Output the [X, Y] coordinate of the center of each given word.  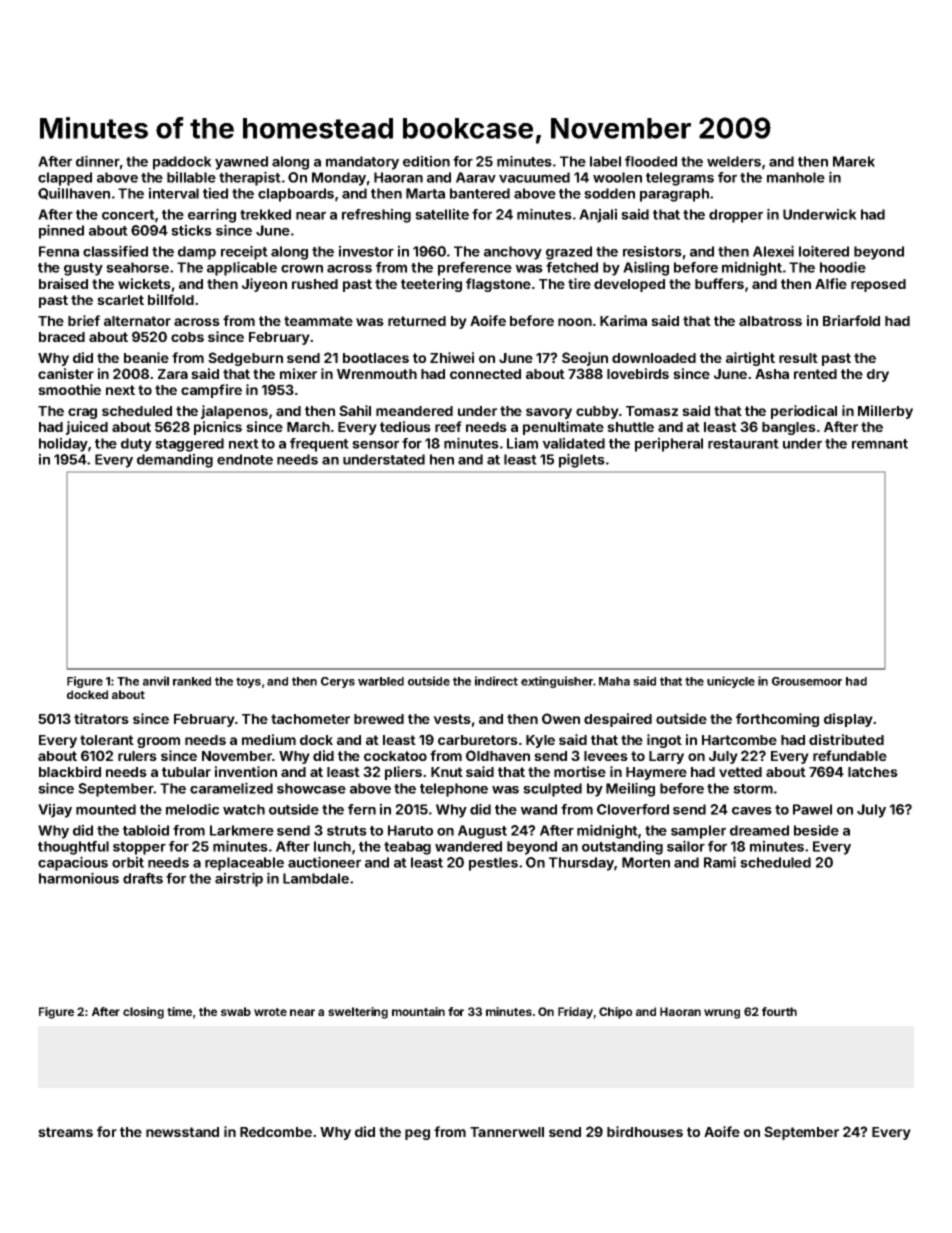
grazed [569, 253]
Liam [522, 443]
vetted [740, 772]
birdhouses [645, 1131]
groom [158, 742]
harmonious [79, 878]
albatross [770, 321]
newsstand [182, 1132]
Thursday [581, 864]
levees [606, 756]
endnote [245, 459]
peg [417, 1134]
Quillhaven [74, 193]
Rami [720, 862]
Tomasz [652, 411]
